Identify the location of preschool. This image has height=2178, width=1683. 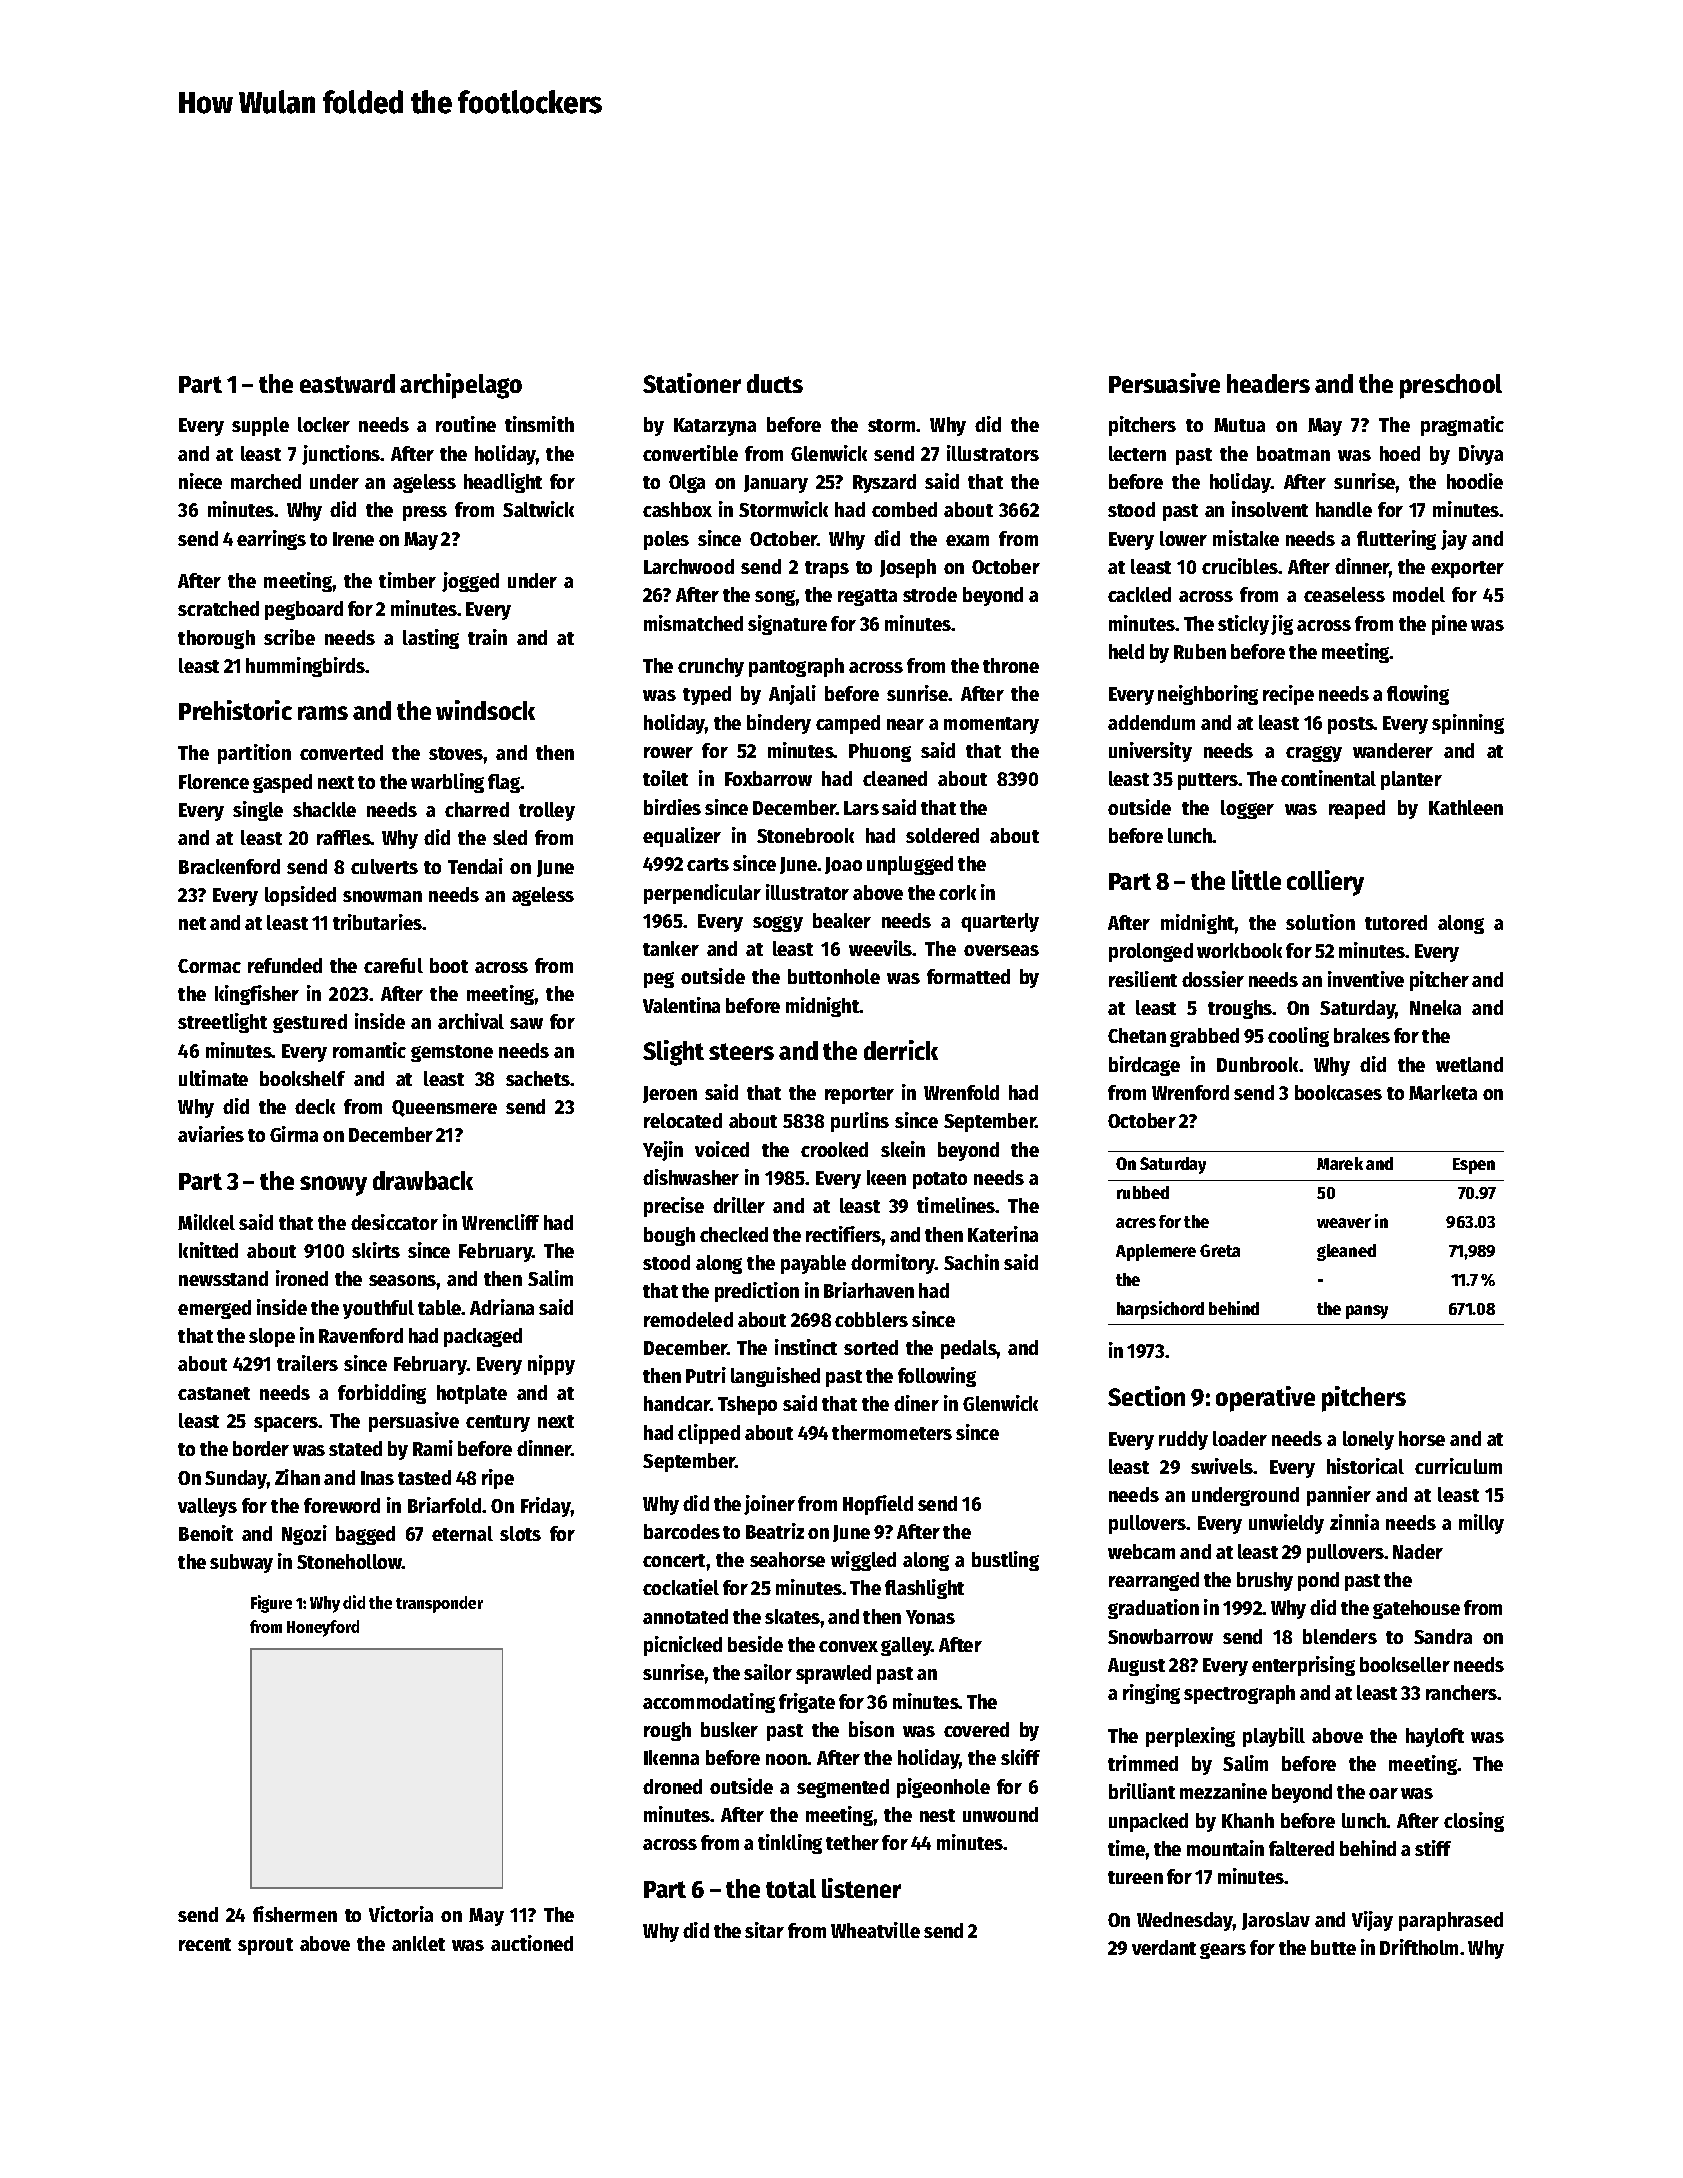
(1451, 386).
